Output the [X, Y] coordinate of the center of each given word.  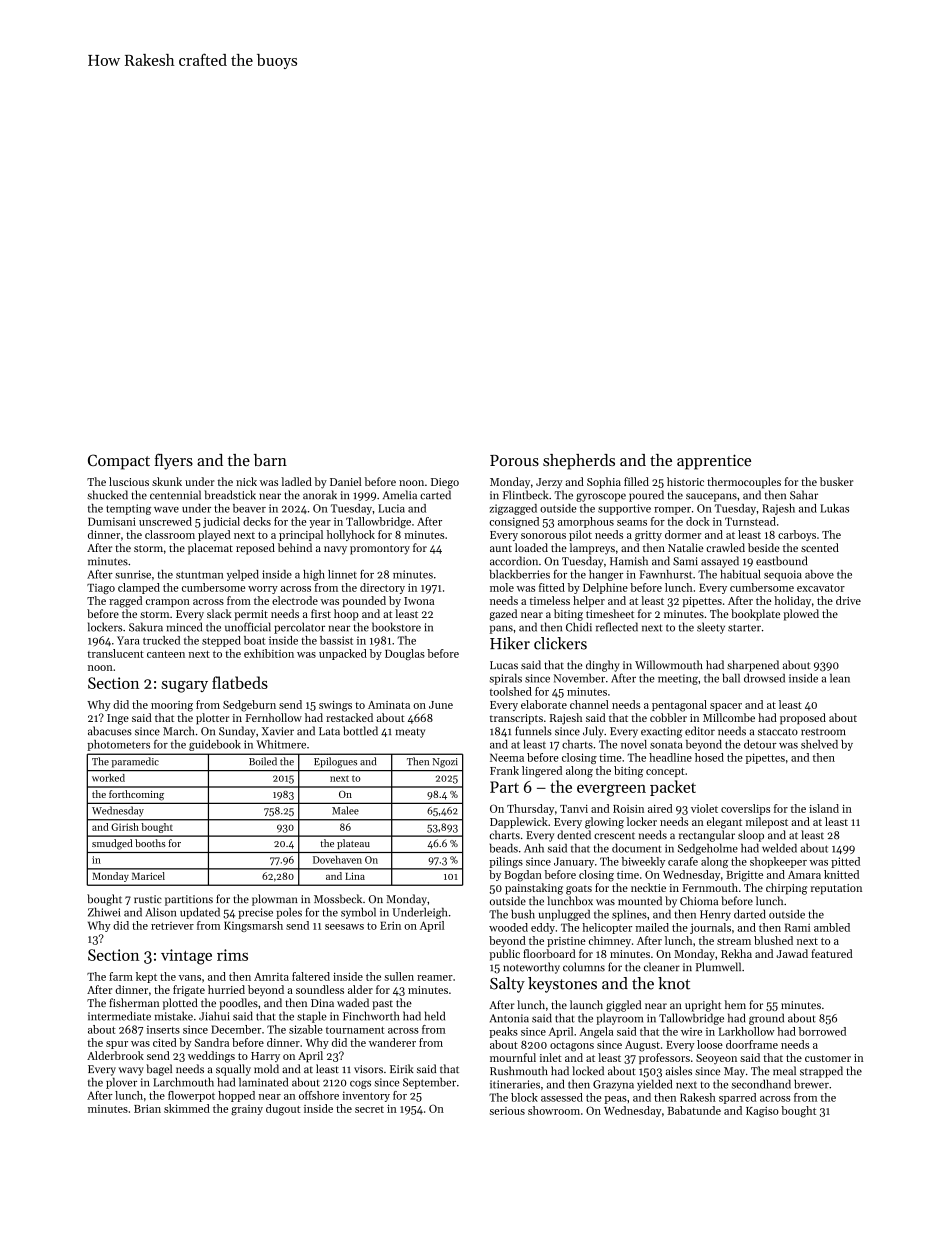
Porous [514, 460]
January [574, 862]
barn [270, 460]
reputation [836, 889]
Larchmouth [183, 1082]
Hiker [510, 643]
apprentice [714, 462]
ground [766, 1019]
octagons [572, 1047]
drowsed [764, 678]
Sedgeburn [249, 706]
